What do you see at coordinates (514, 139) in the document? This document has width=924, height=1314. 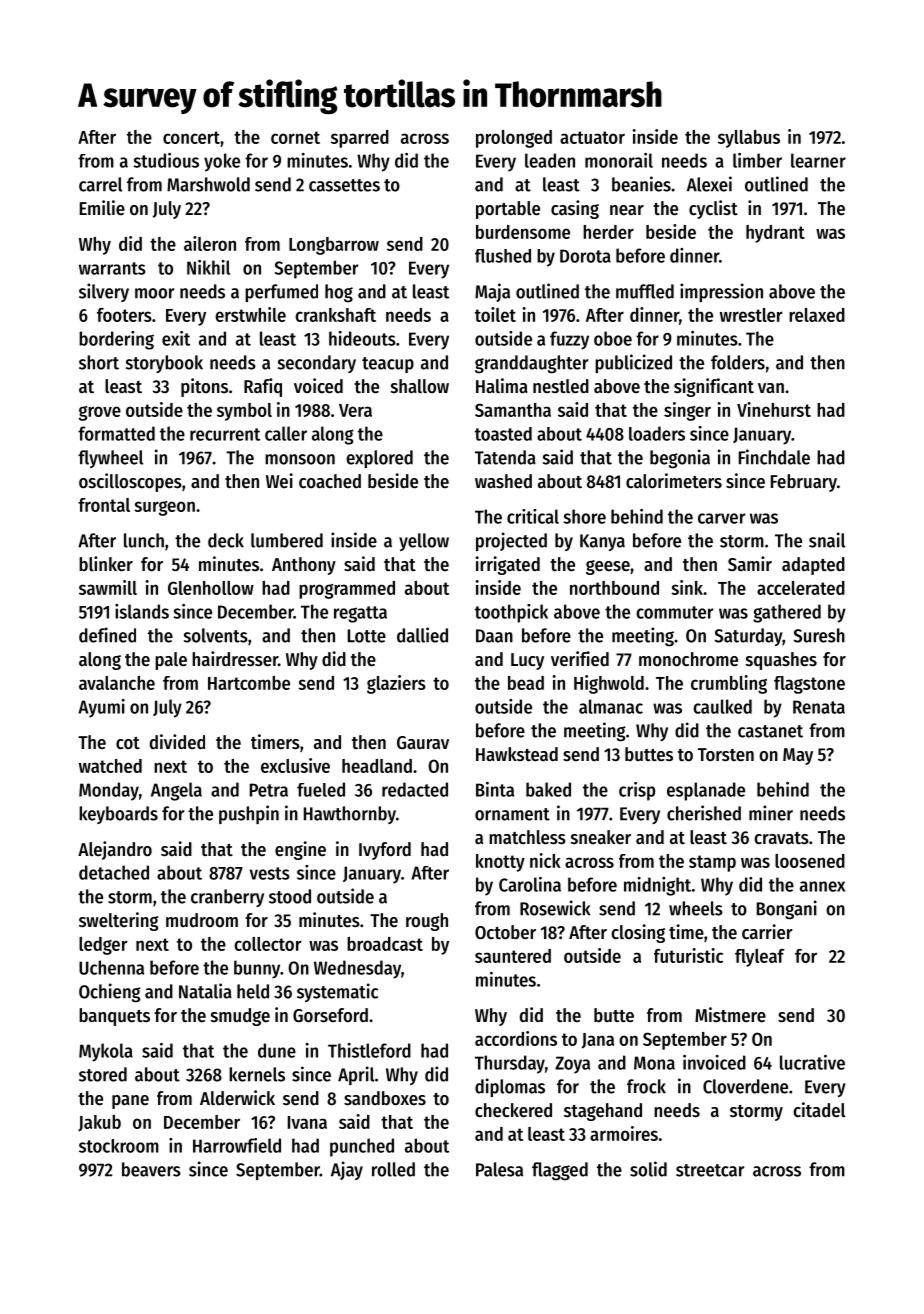 I see `prolonged` at bounding box center [514, 139].
